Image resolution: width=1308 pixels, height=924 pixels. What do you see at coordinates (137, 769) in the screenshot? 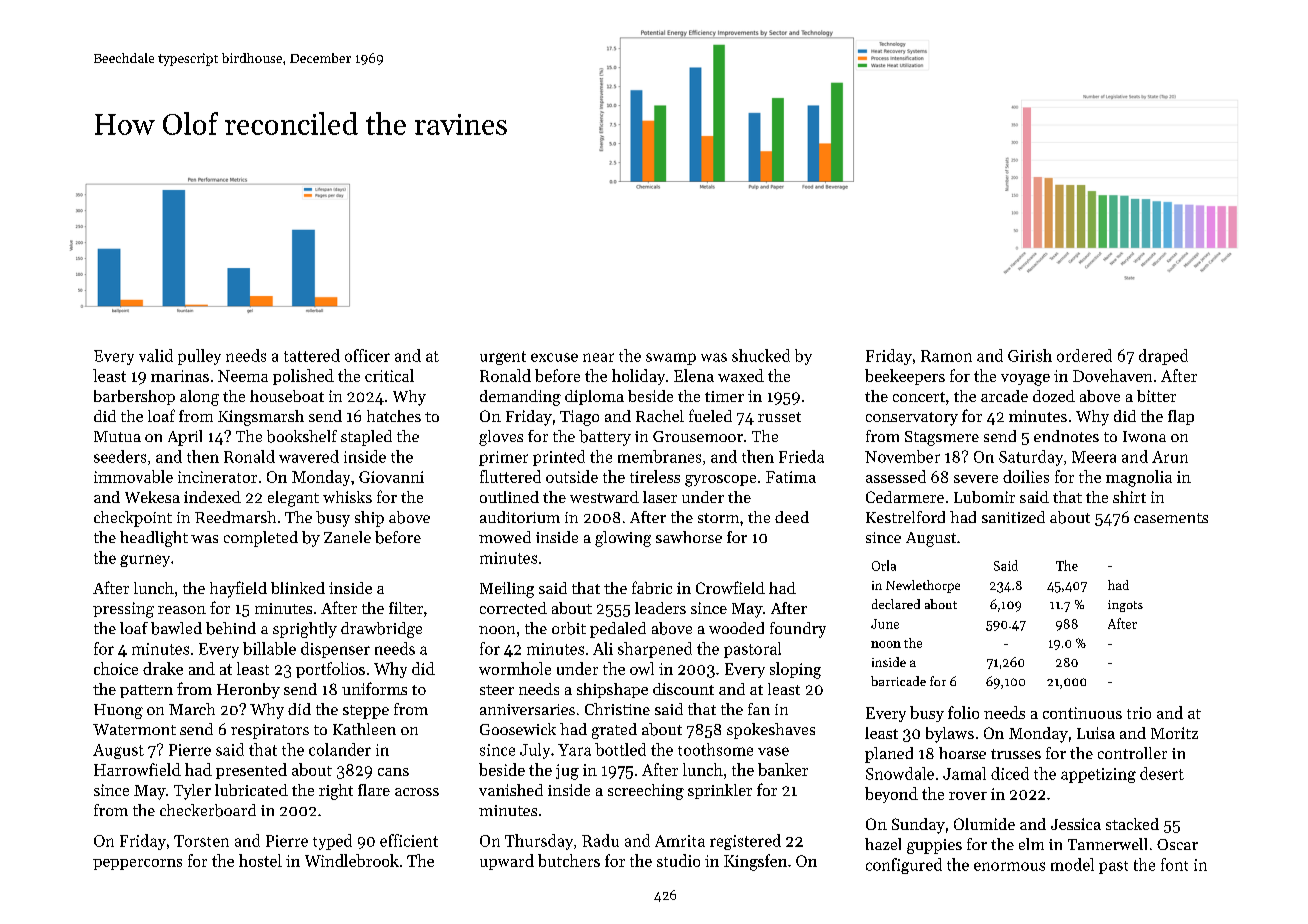
I see `Harrowfield` at bounding box center [137, 769].
